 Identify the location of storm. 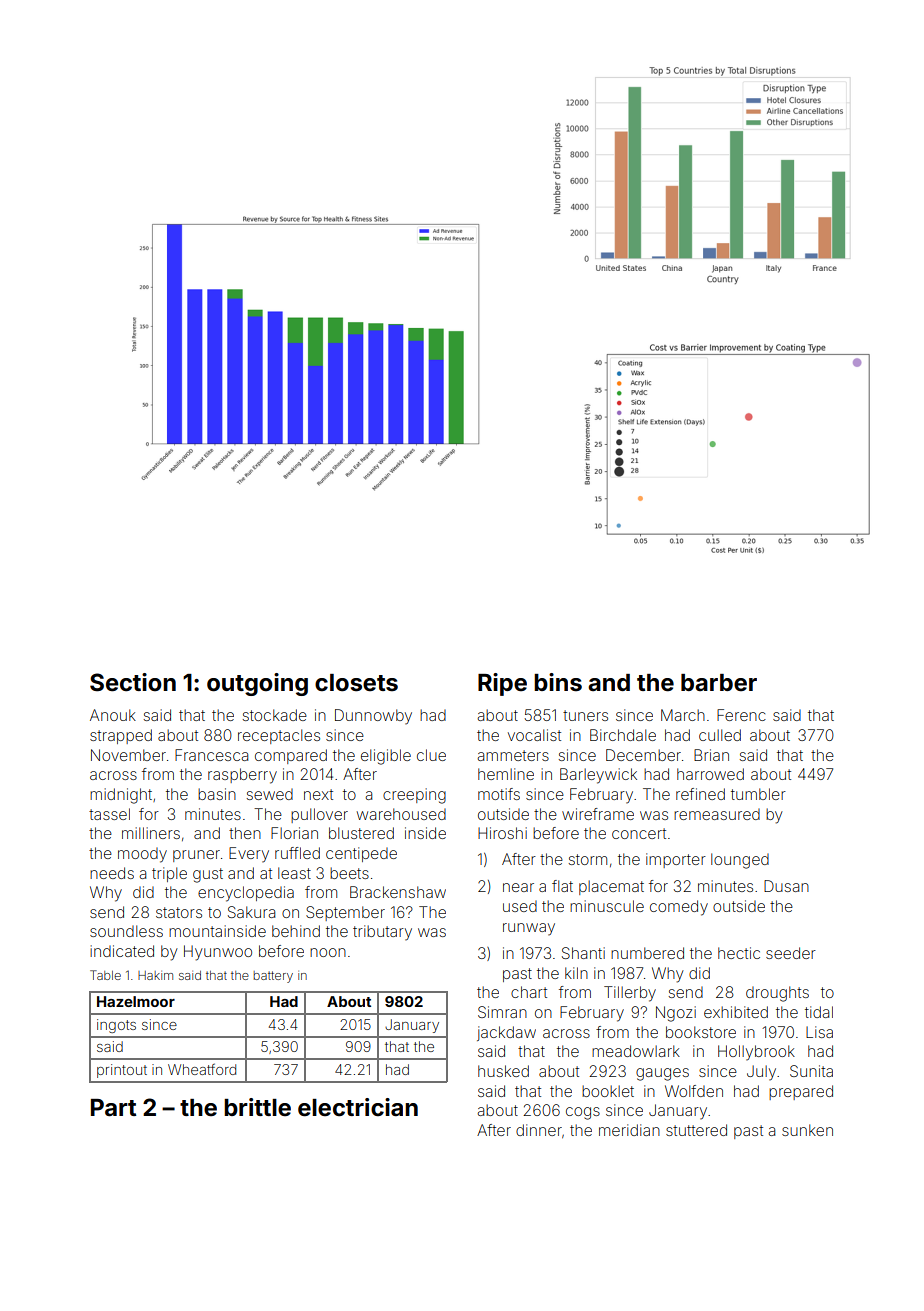
(588, 859).
